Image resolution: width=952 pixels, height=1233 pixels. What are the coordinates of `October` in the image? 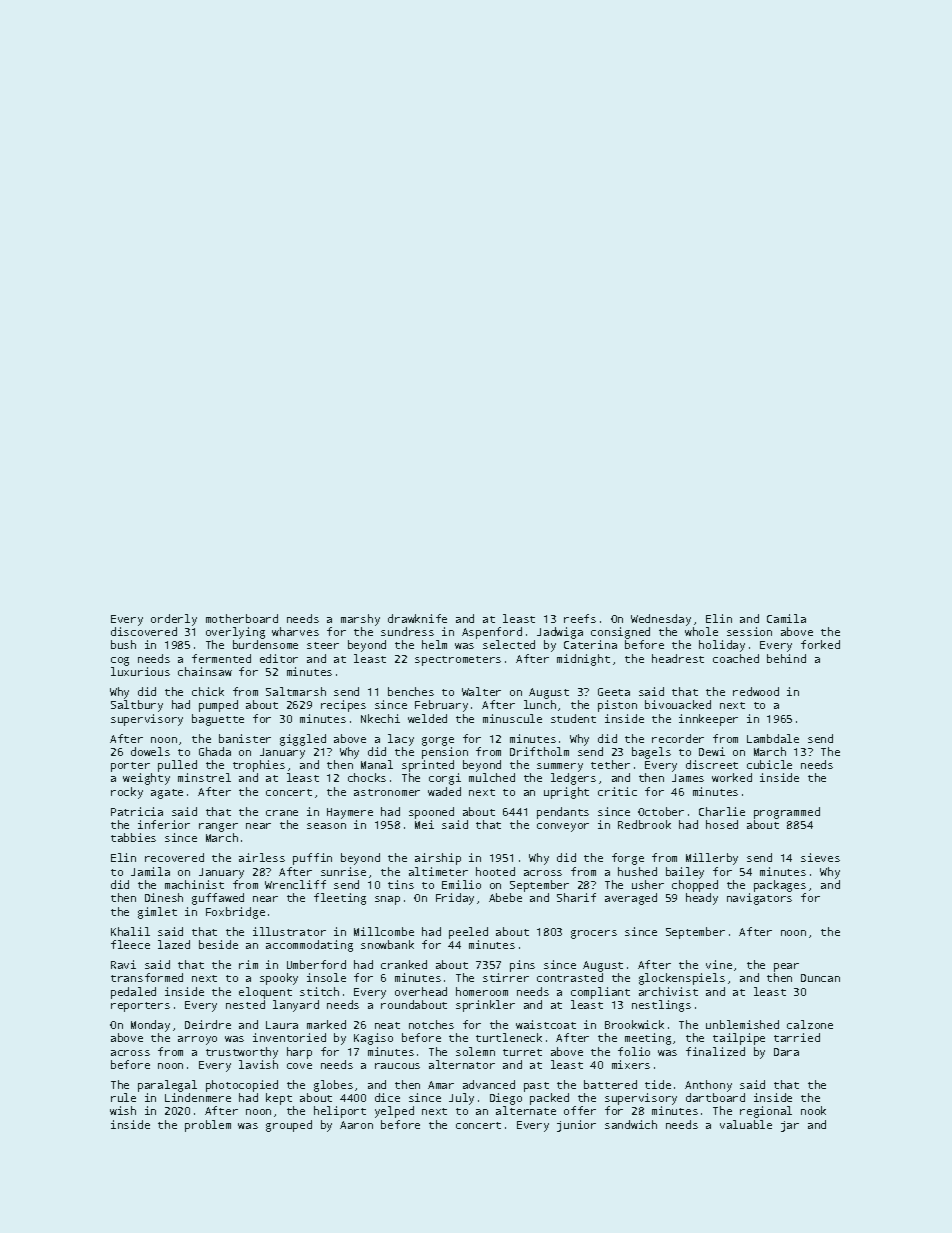 It's located at (661, 811).
